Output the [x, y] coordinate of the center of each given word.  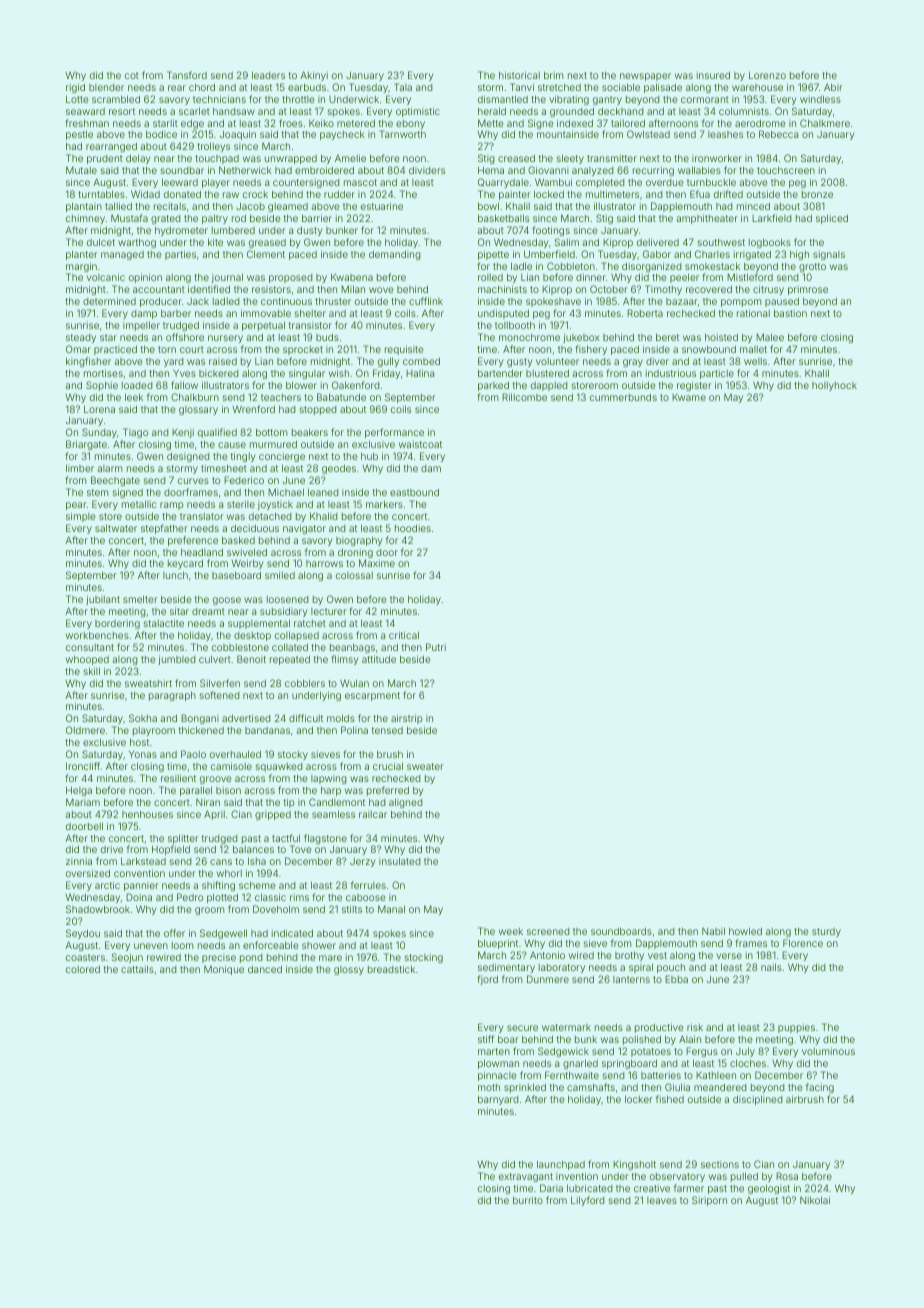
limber [80, 468]
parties [180, 255]
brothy [629, 956]
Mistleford [750, 277]
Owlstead [648, 134]
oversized [88, 873]
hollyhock [834, 386]
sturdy [826, 932]
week [511, 931]
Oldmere [85, 730]
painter [514, 195]
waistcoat [420, 444]
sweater [425, 766]
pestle [79, 135]
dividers [427, 170]
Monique [224, 970]
